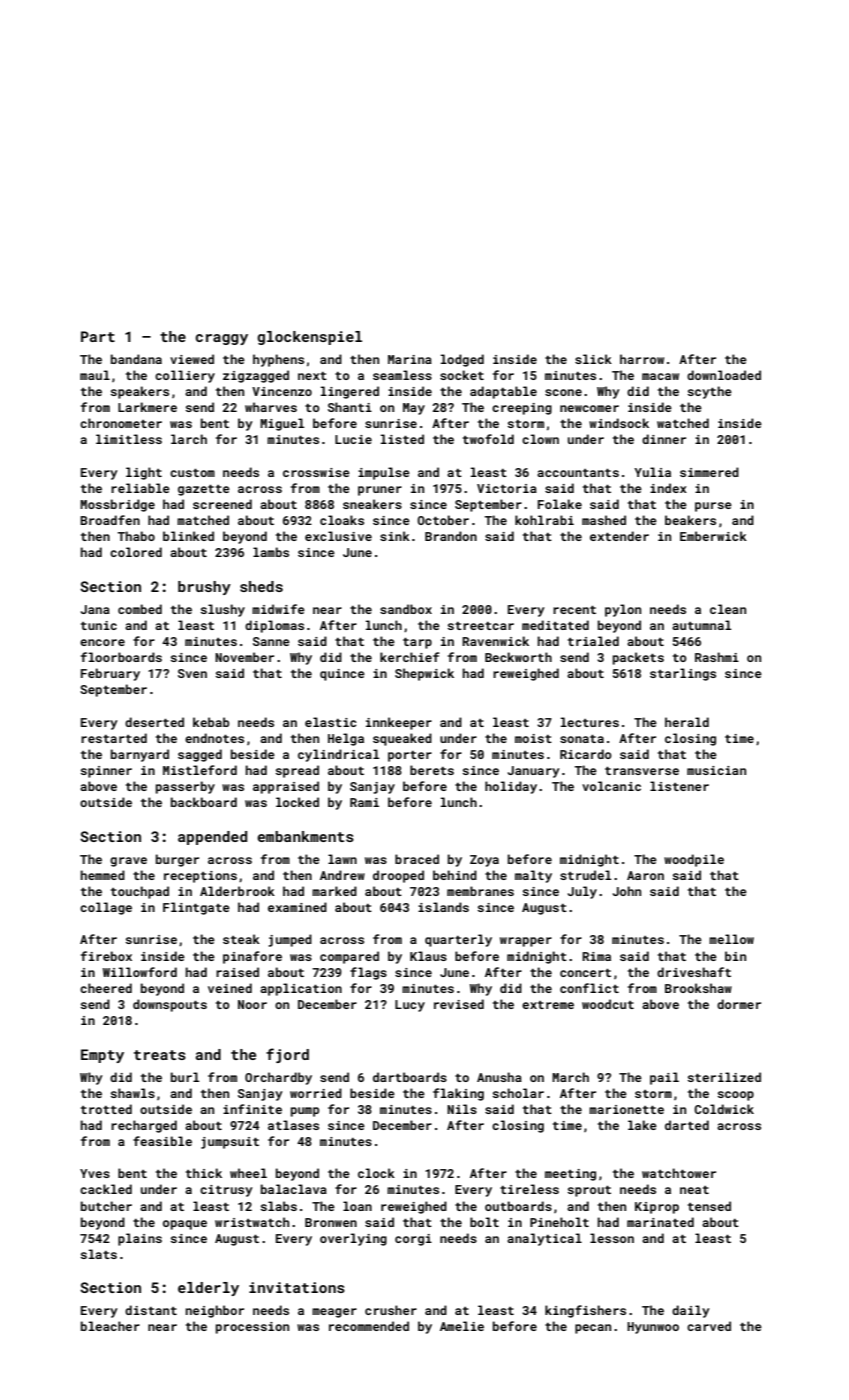  What do you see at coordinates (102, 1056) in the document?
I see `Empty` at bounding box center [102, 1056].
